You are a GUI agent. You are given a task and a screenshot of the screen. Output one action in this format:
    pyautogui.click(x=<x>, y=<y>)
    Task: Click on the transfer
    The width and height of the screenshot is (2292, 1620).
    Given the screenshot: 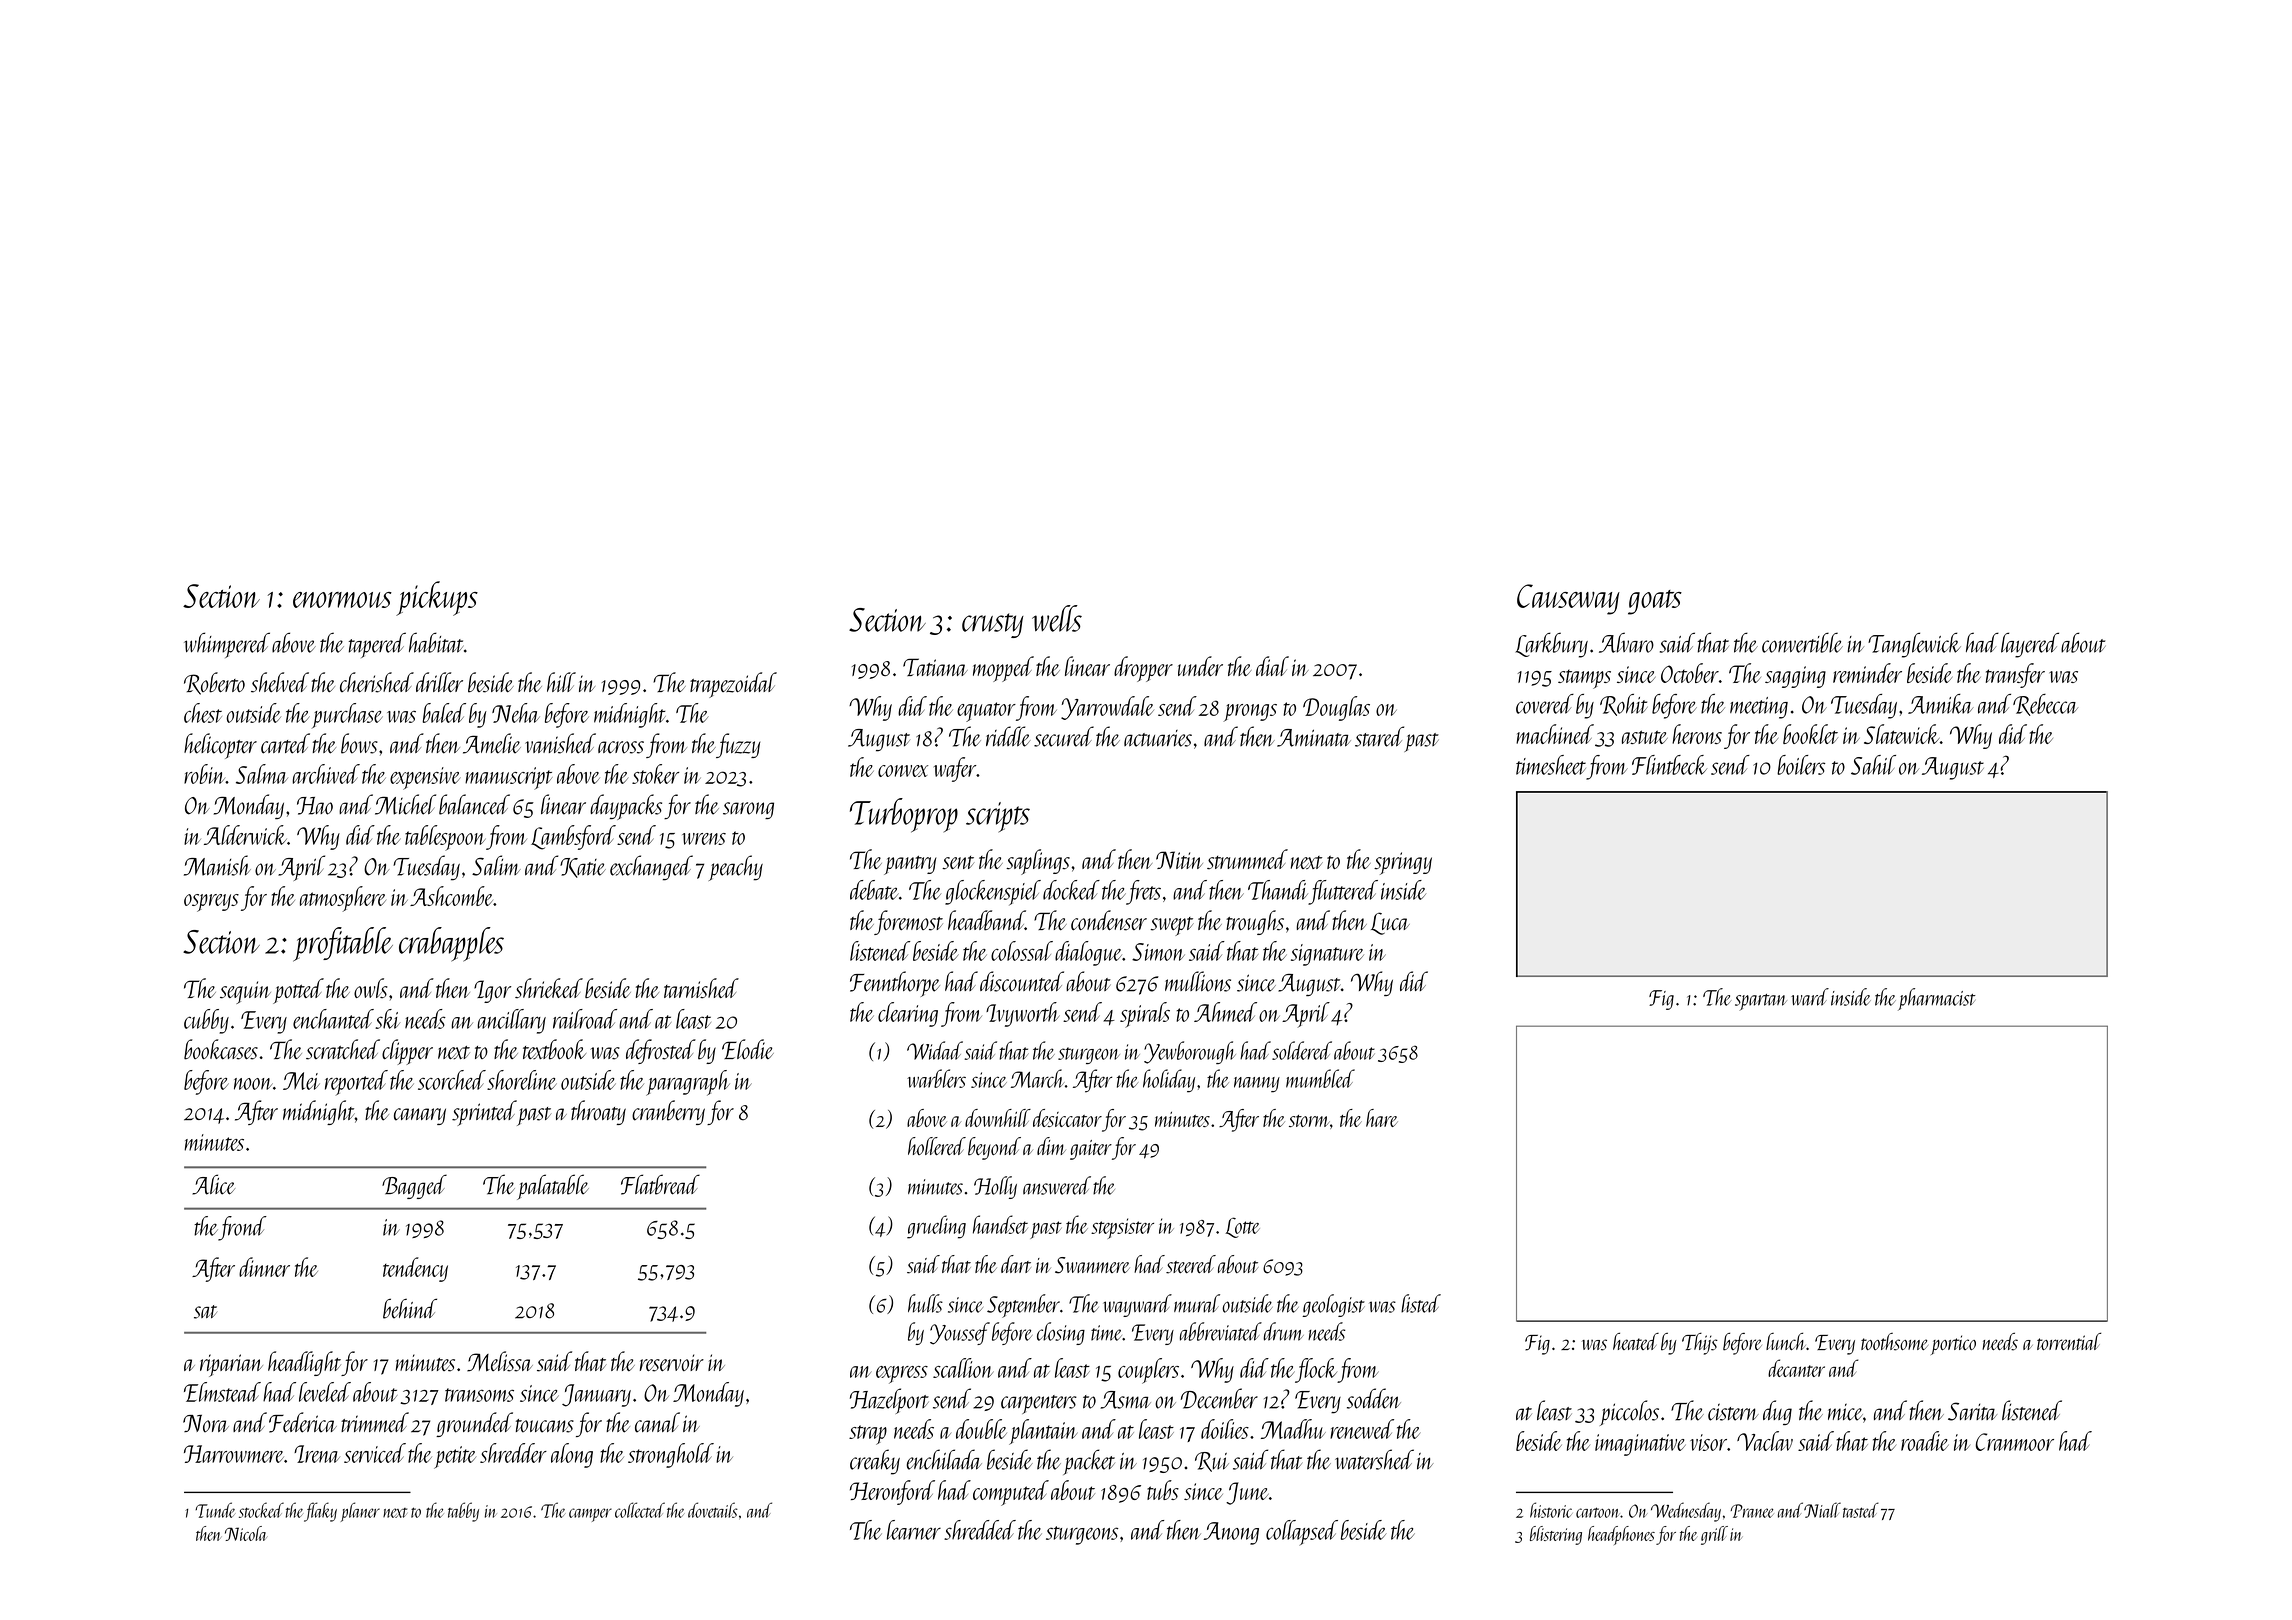 What is the action you would take?
    pyautogui.click(x=2015, y=675)
